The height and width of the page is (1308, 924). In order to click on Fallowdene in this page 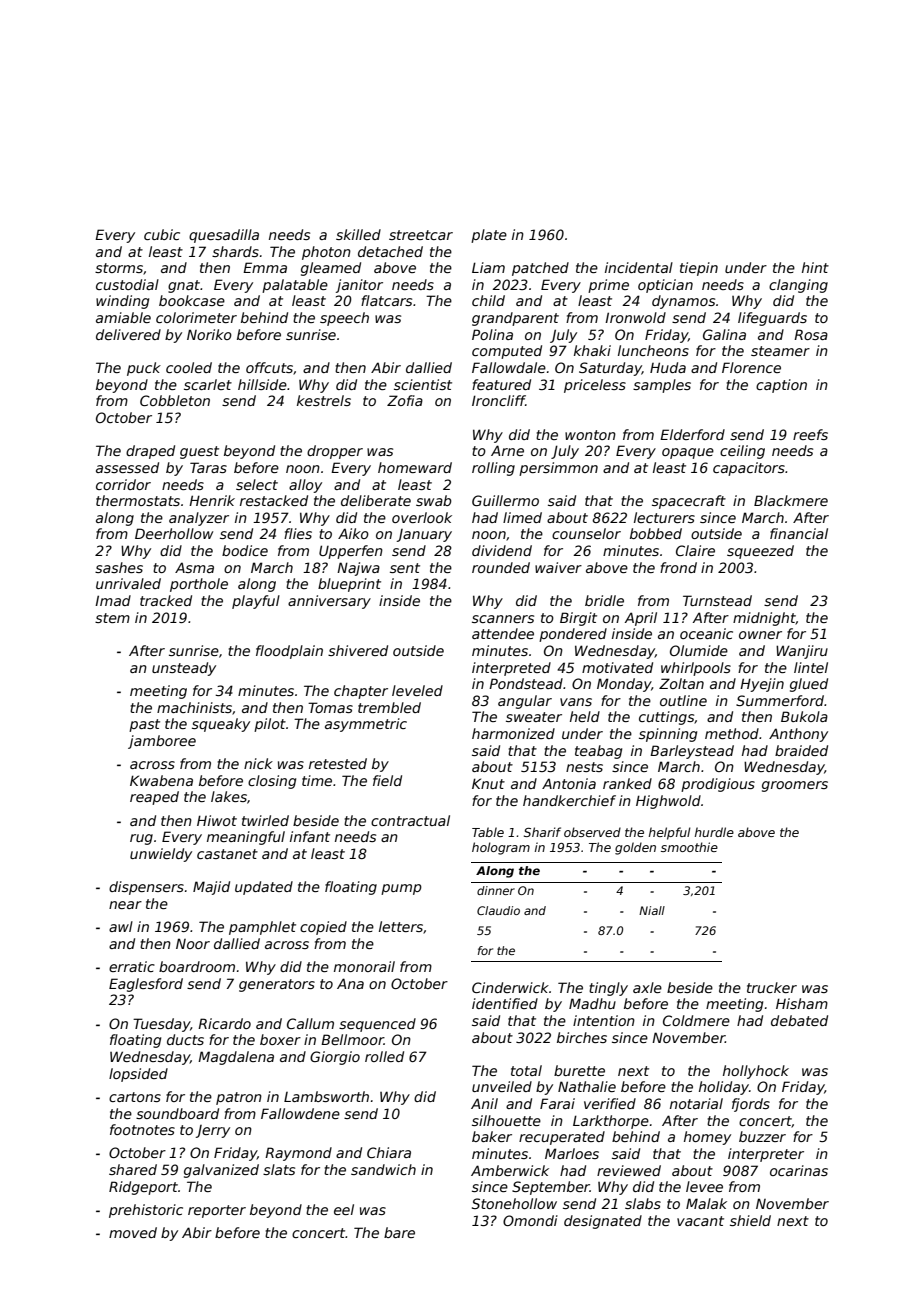, I will do `click(300, 1113)`.
